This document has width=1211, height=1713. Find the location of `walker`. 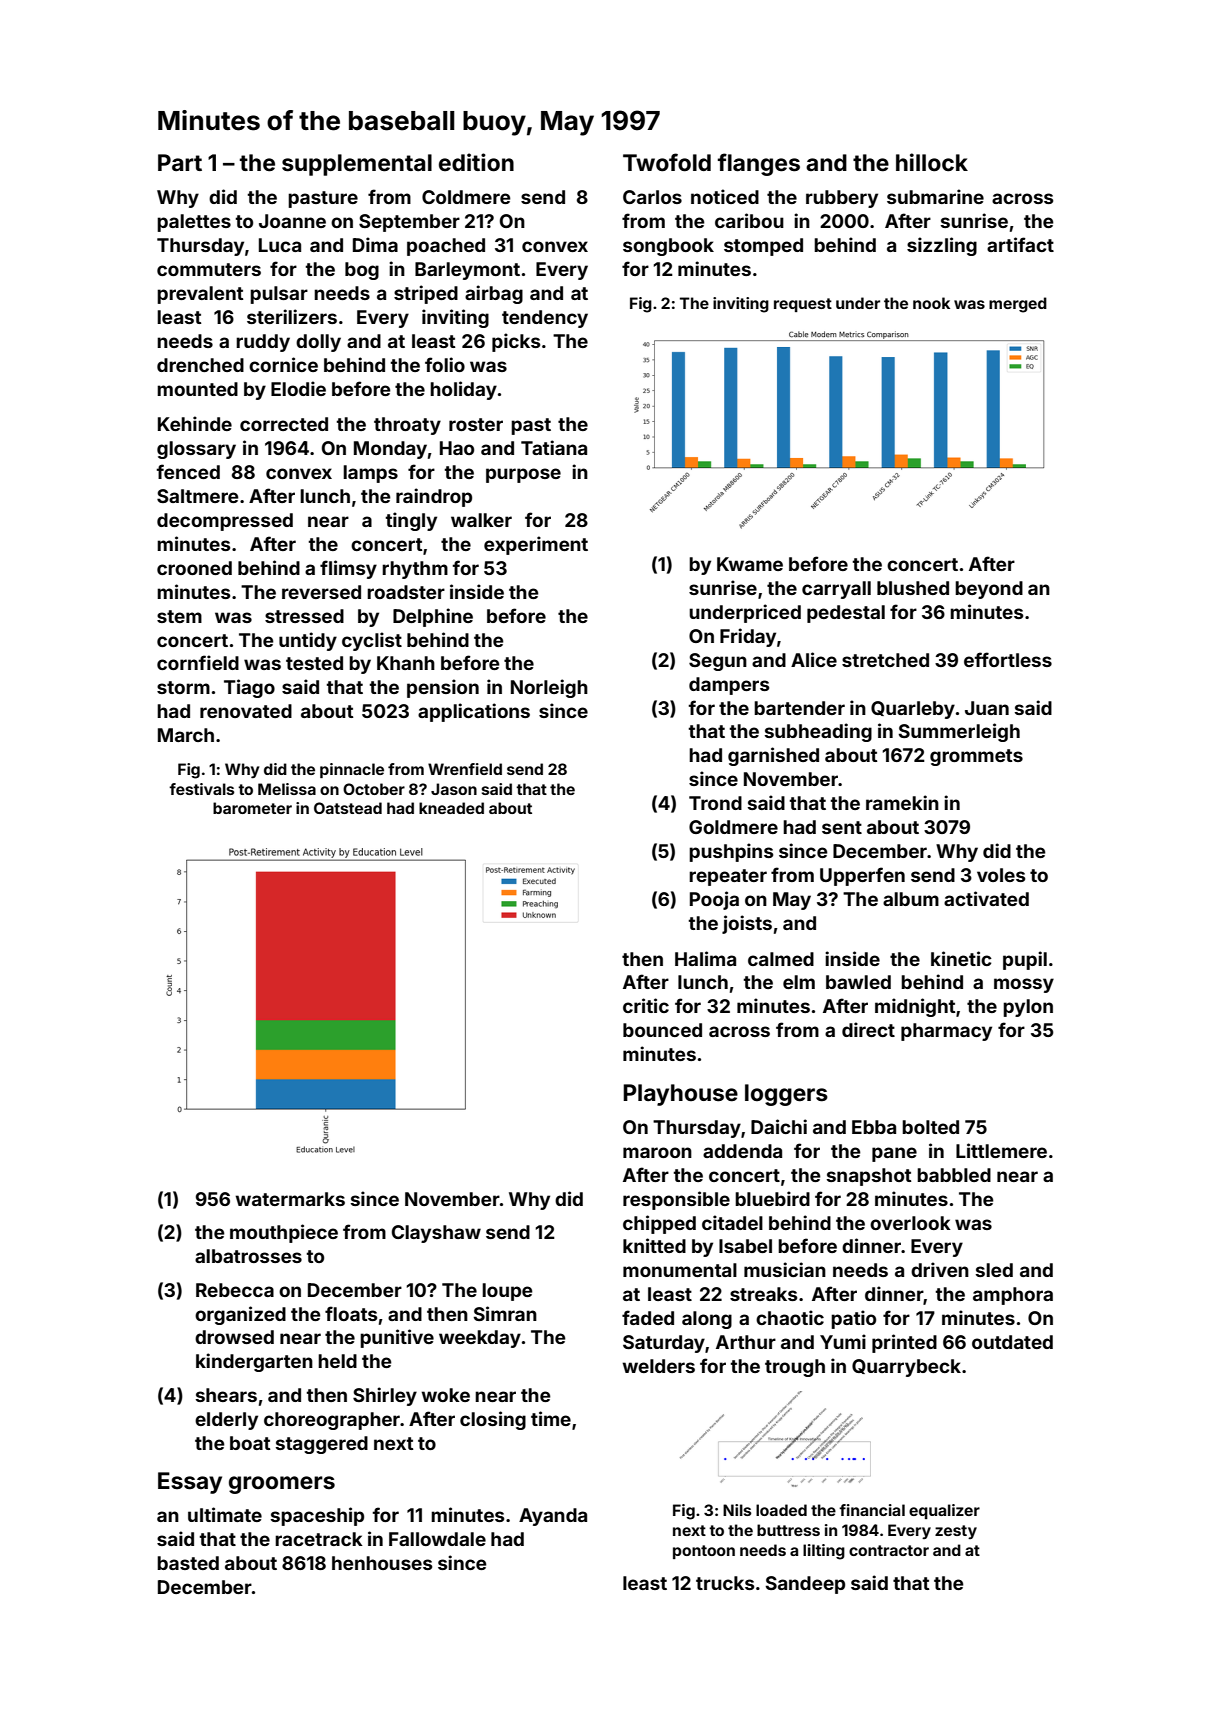

walker is located at coordinates (481, 520).
